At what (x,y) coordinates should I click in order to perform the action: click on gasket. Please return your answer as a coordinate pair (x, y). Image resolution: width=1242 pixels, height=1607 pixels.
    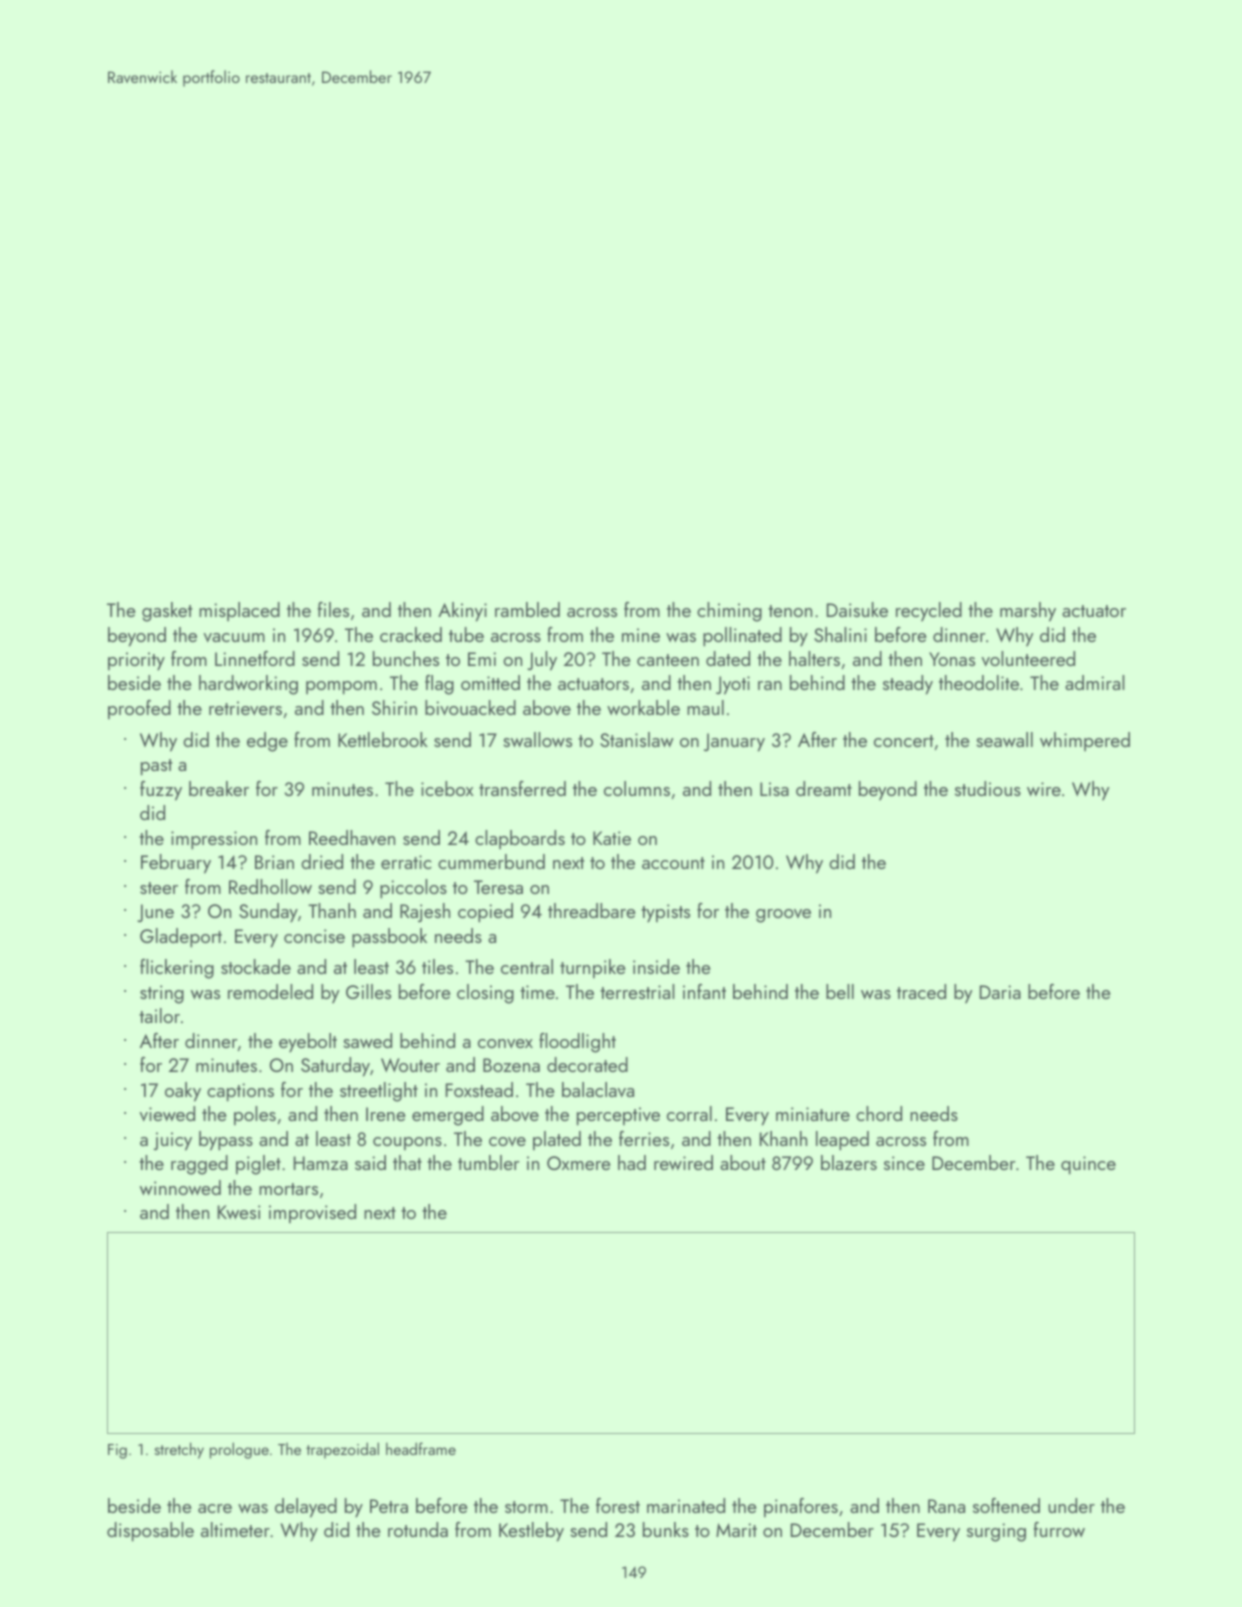
    Looking at the image, I should click on (167, 612).
